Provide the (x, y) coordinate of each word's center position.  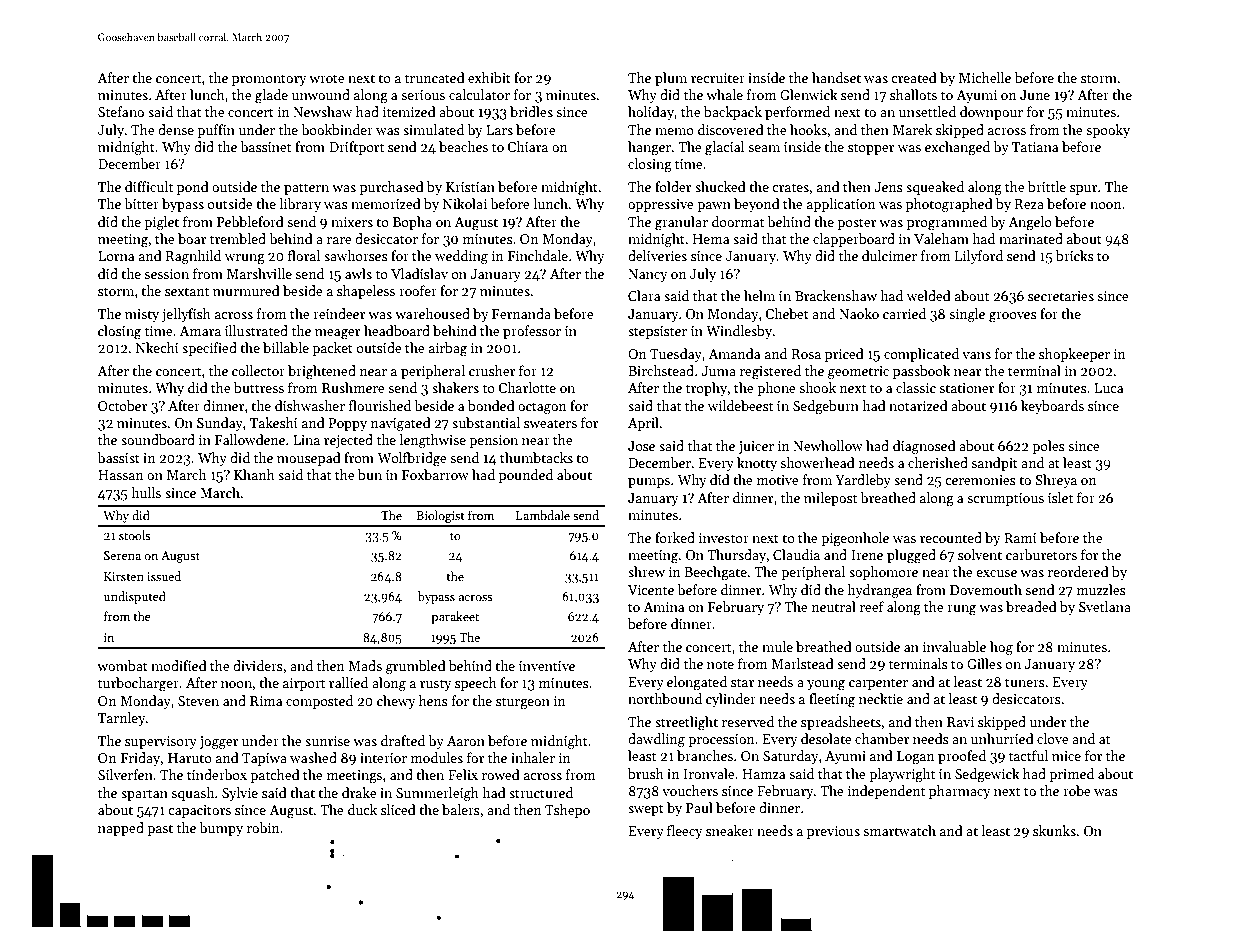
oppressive (661, 205)
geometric (858, 373)
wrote (327, 78)
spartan (144, 795)
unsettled (927, 111)
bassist (118, 457)
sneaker (730, 830)
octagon (542, 408)
